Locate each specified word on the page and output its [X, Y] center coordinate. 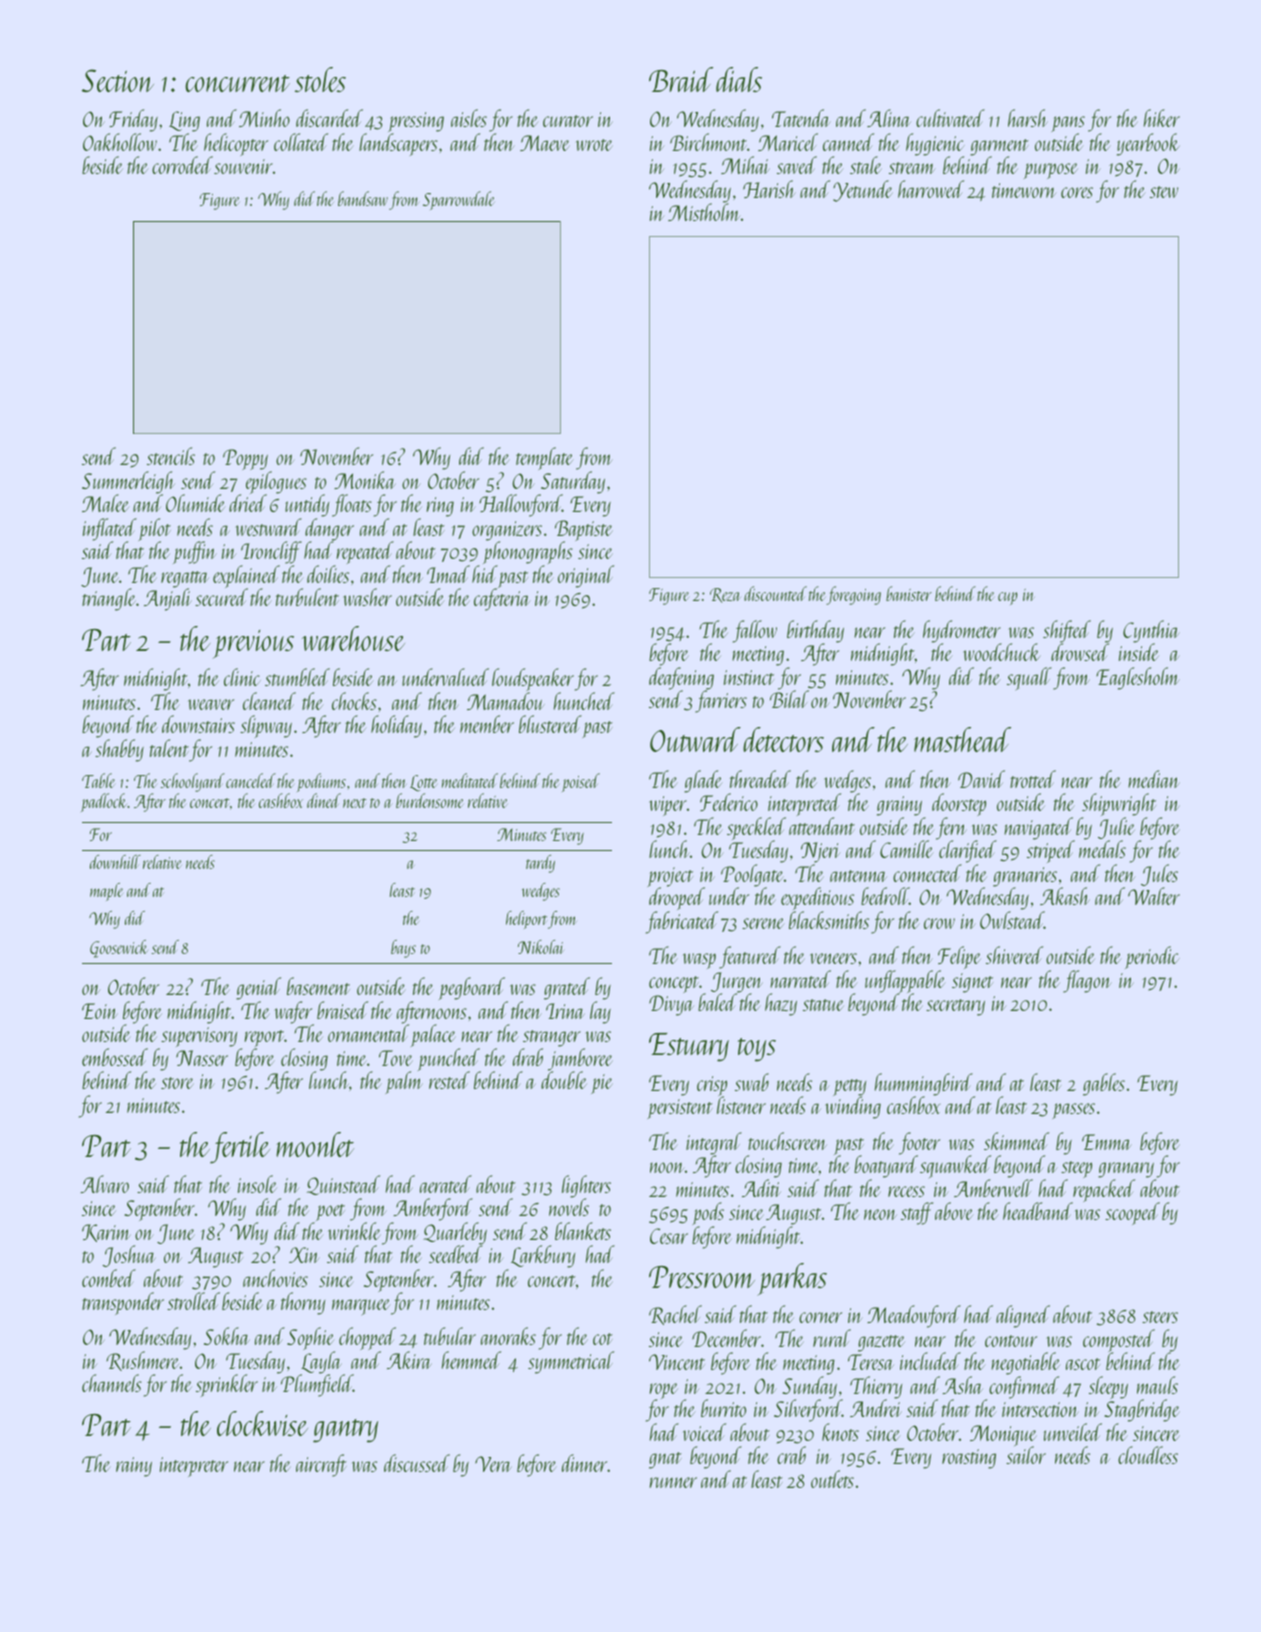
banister [909, 593]
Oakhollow [120, 142]
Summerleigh [128, 483]
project [670, 877]
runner [673, 1482]
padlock [104, 802]
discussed [417, 1463]
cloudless [1148, 1455]
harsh [1027, 118]
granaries [1025, 877]
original [586, 577]
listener [741, 1105]
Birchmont [708, 142]
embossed [115, 1057]
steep [1076, 1169]
